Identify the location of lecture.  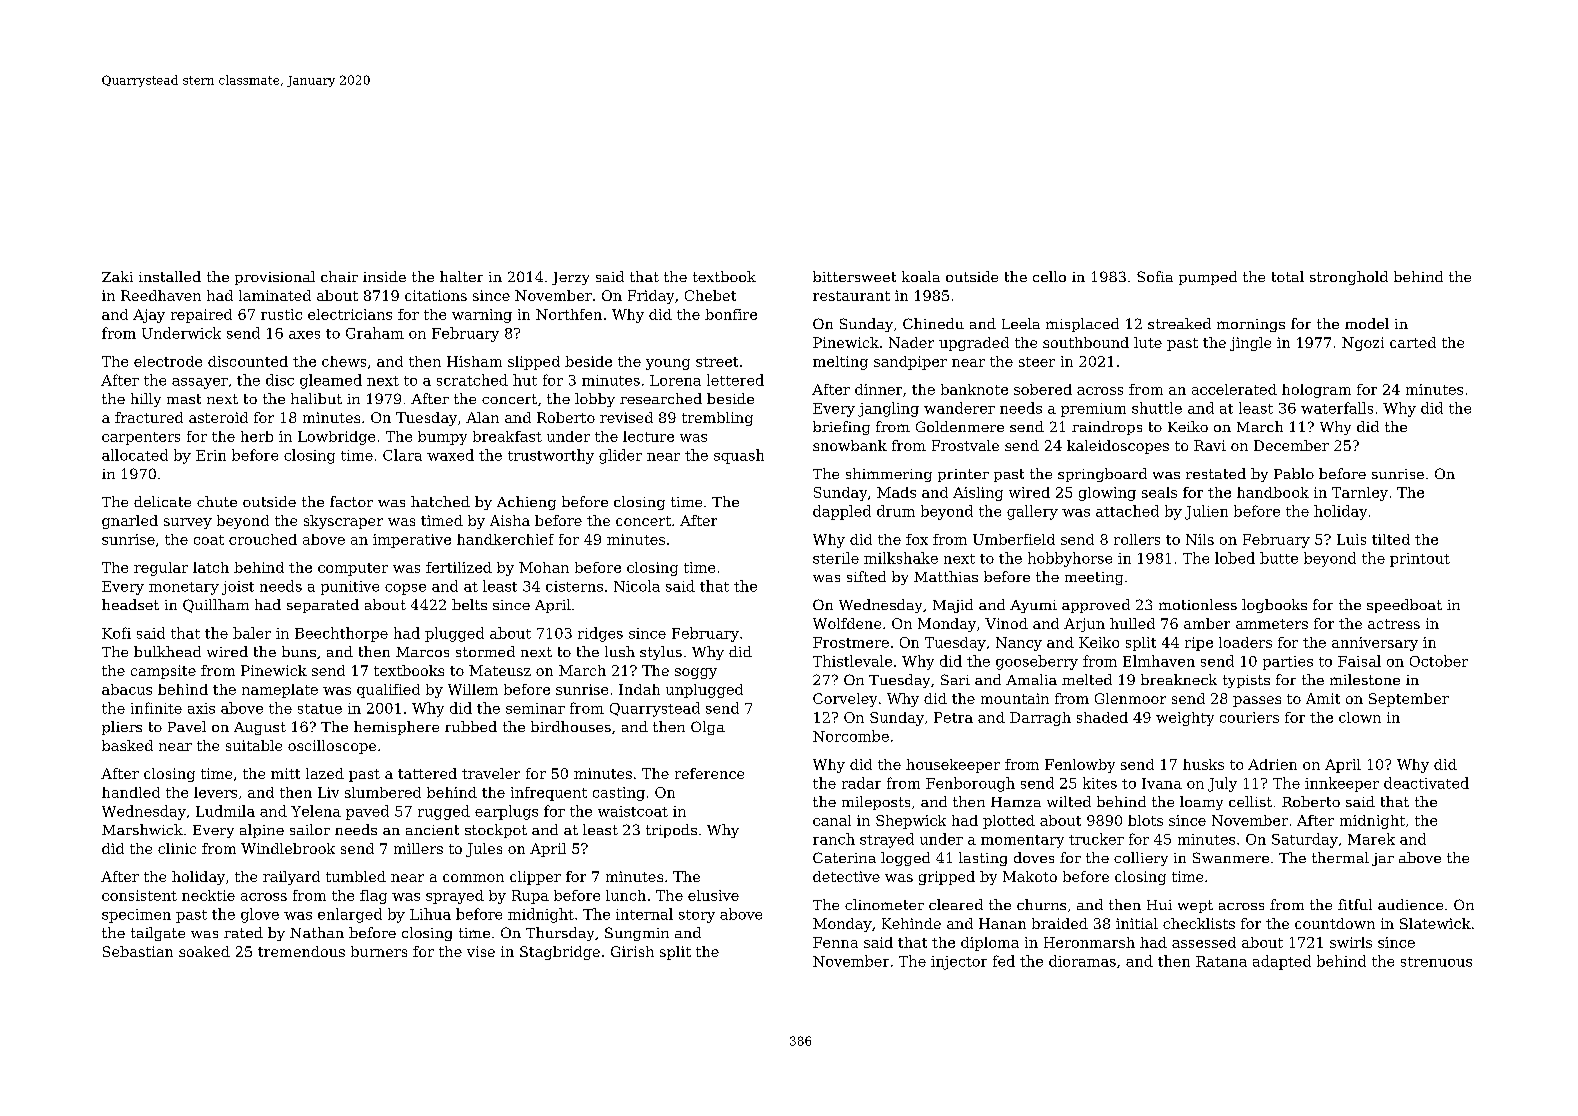
(648, 436).
